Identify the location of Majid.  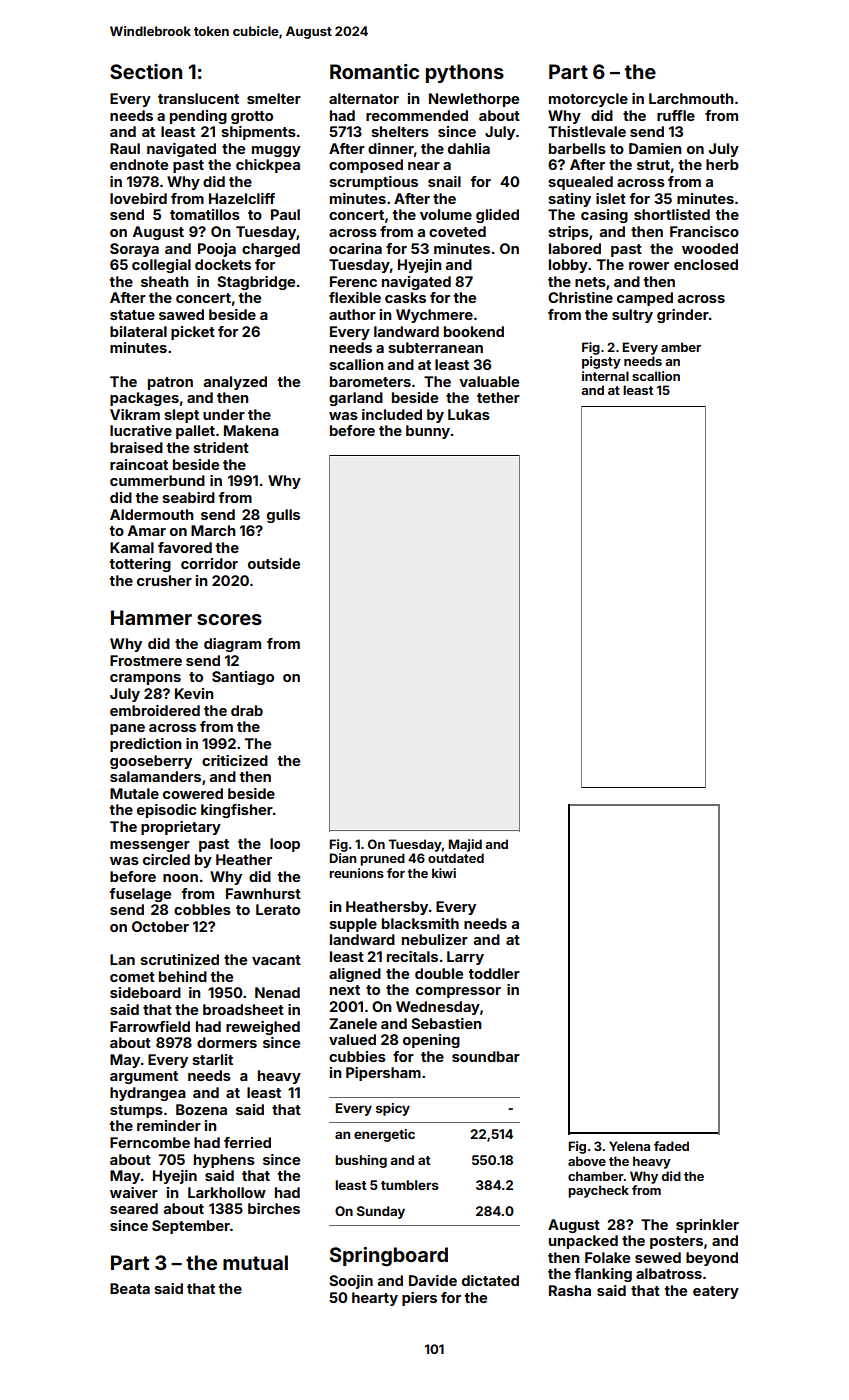
(465, 845).
